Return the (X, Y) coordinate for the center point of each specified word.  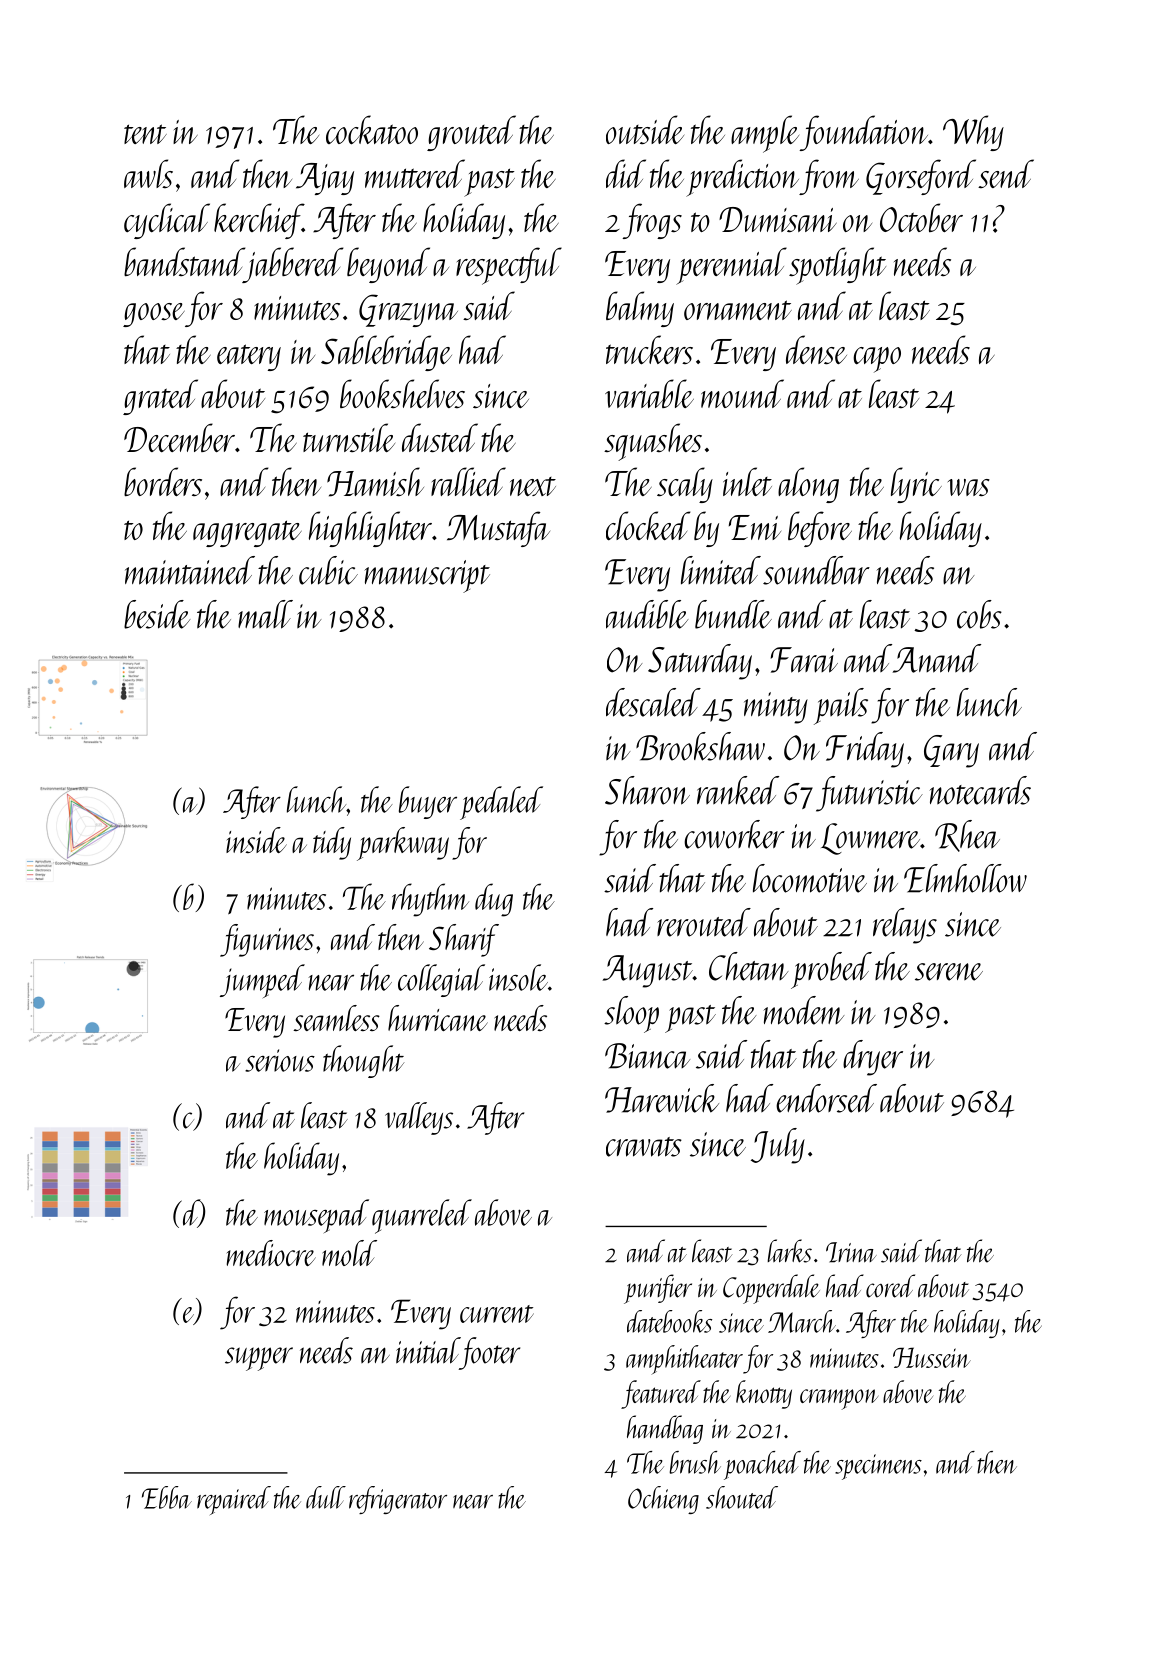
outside (645, 129)
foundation (863, 133)
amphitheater (684, 1360)
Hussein (932, 1357)
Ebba (167, 1497)
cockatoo (372, 130)
